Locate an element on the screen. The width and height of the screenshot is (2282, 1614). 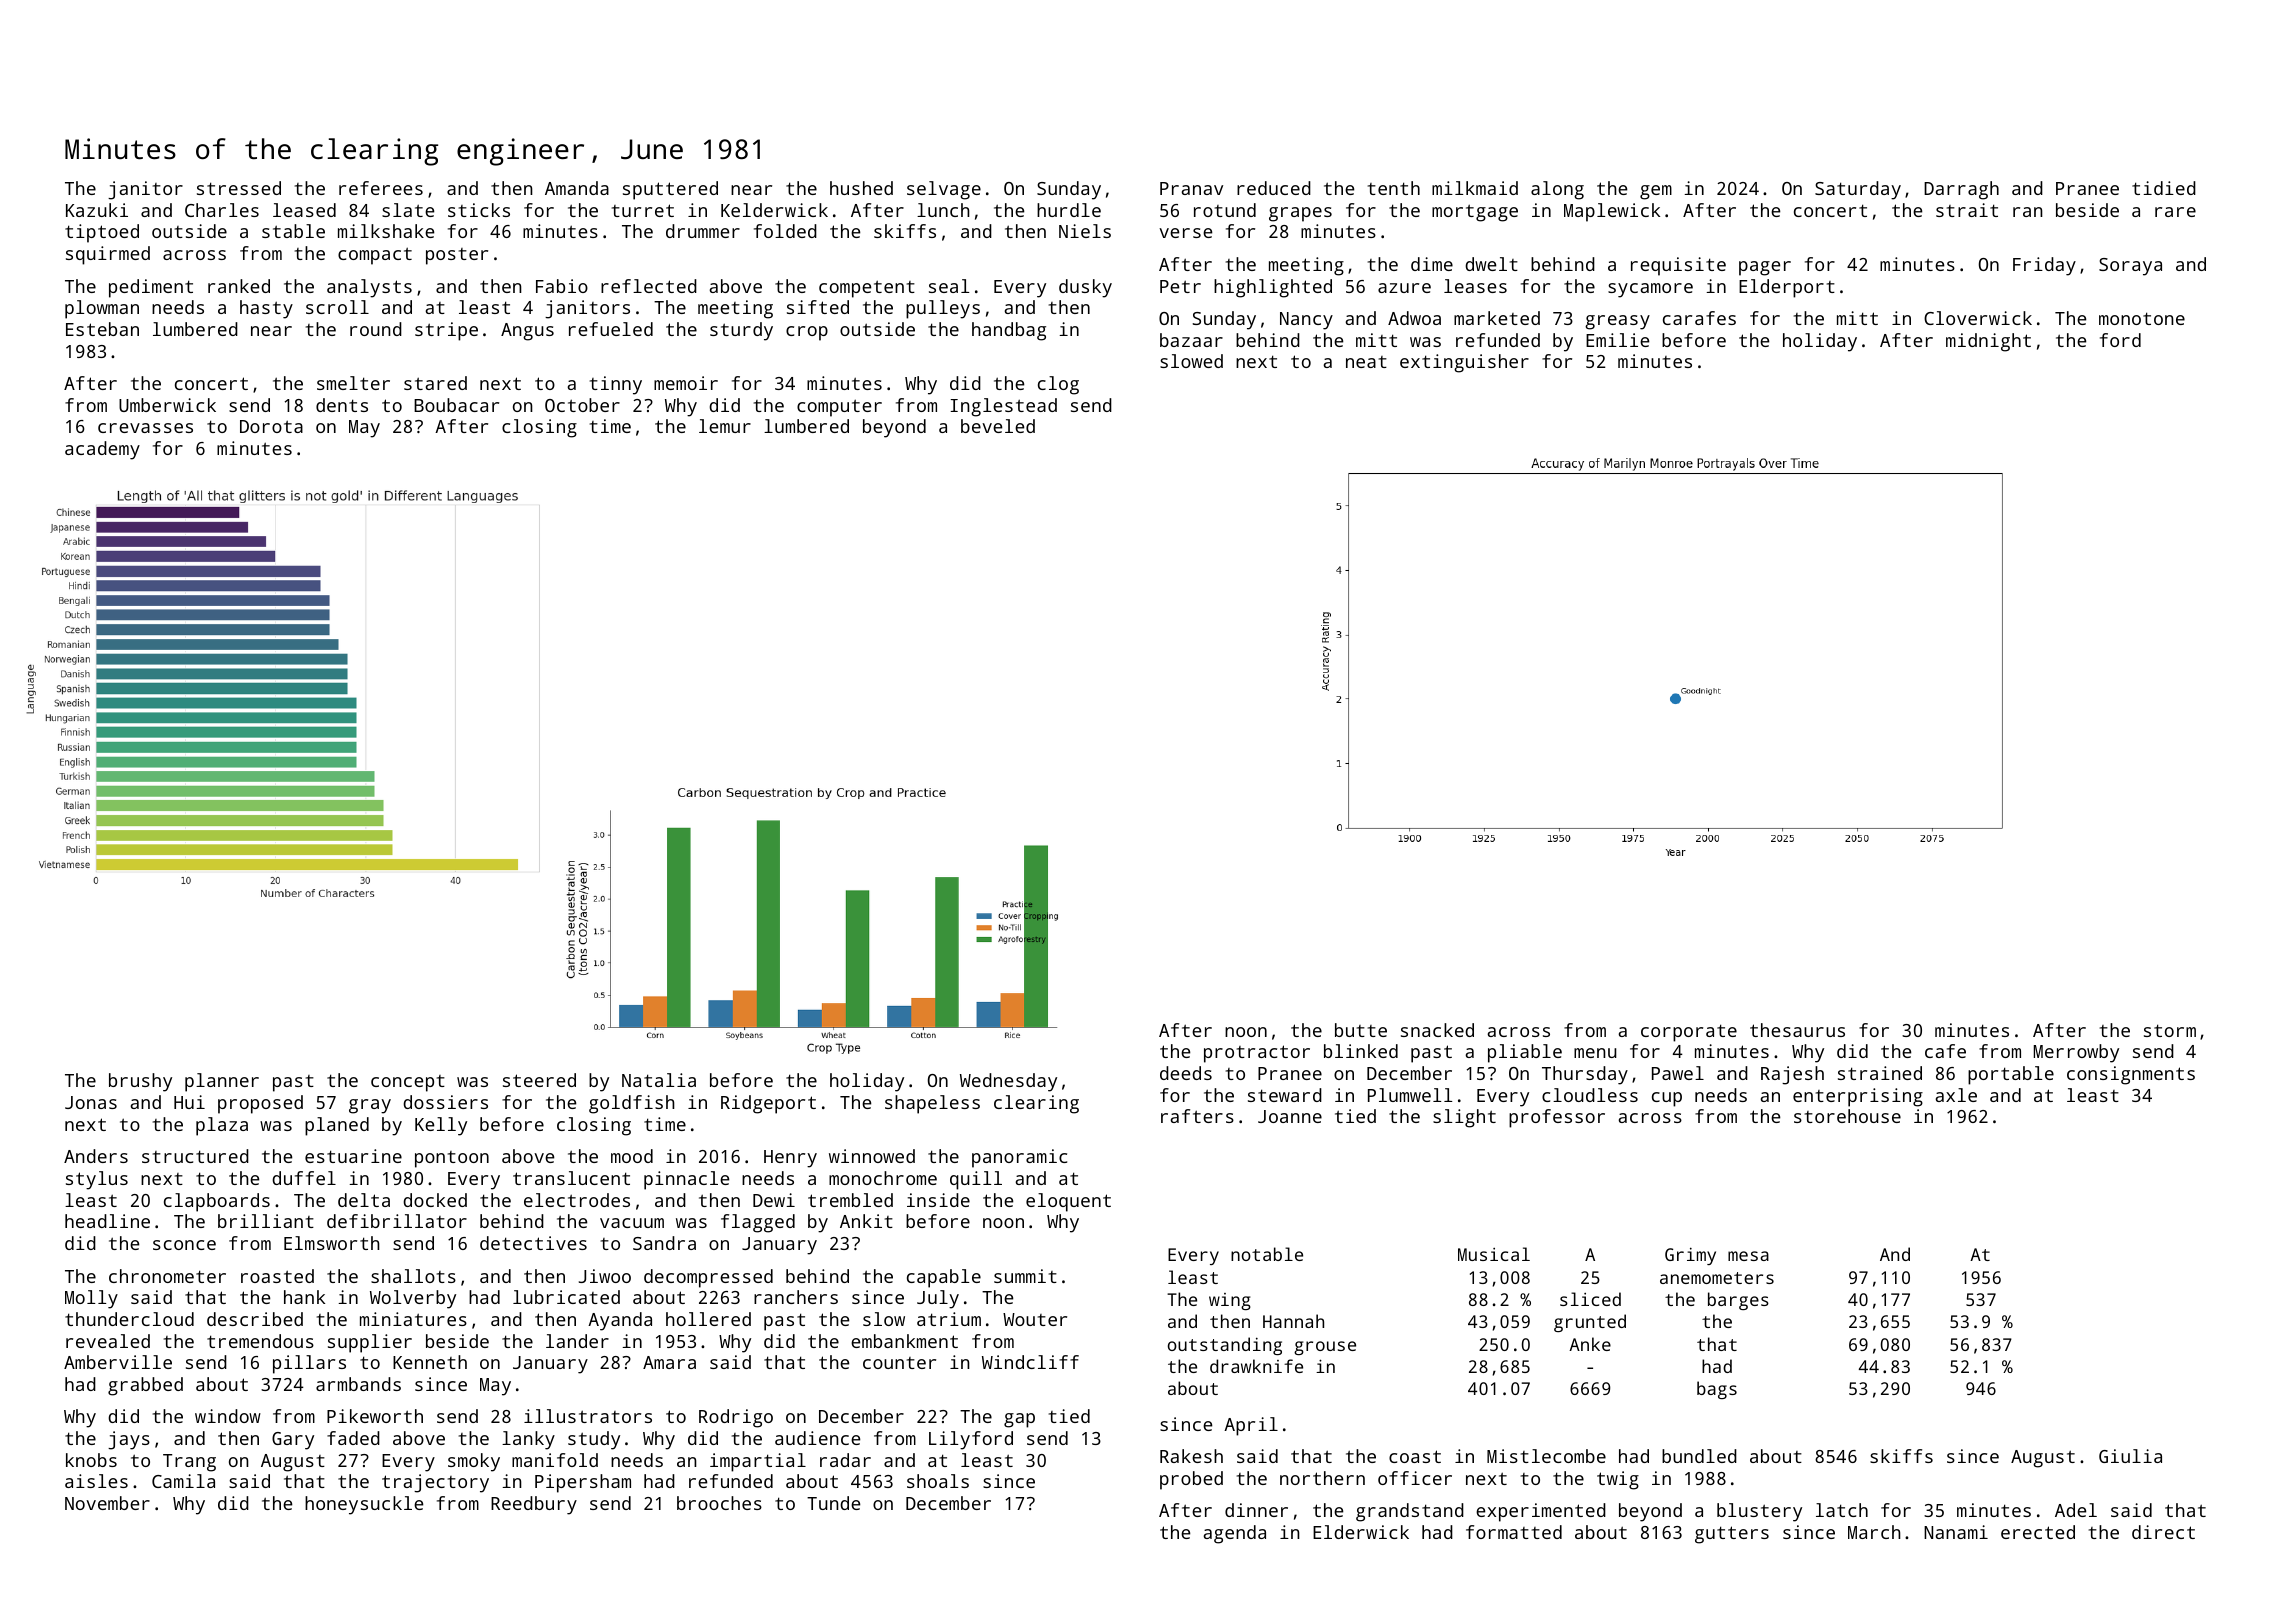
formatted is located at coordinates (1514, 1532).
